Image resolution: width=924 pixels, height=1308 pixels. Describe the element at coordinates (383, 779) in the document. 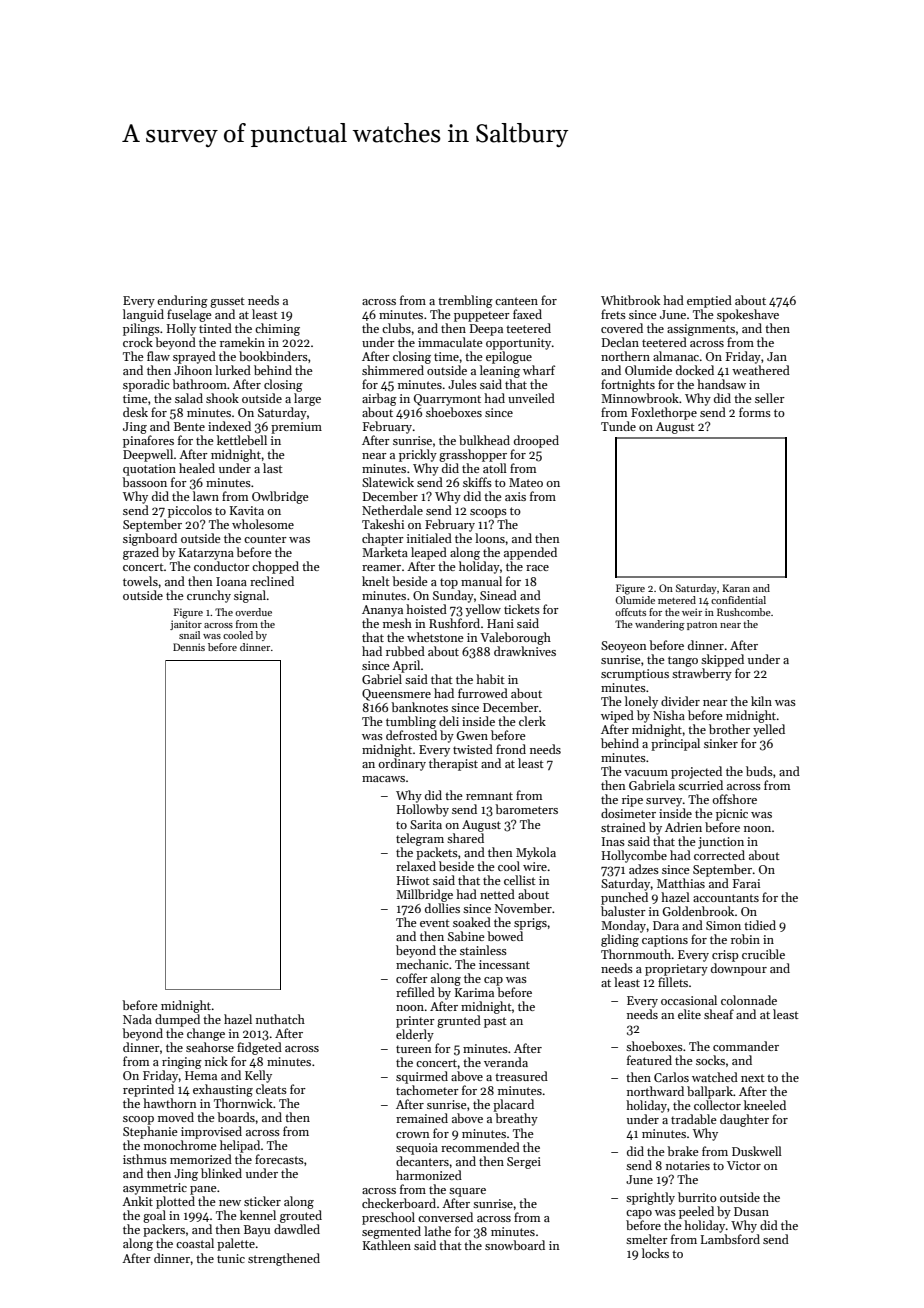

I see `macaws` at that location.
